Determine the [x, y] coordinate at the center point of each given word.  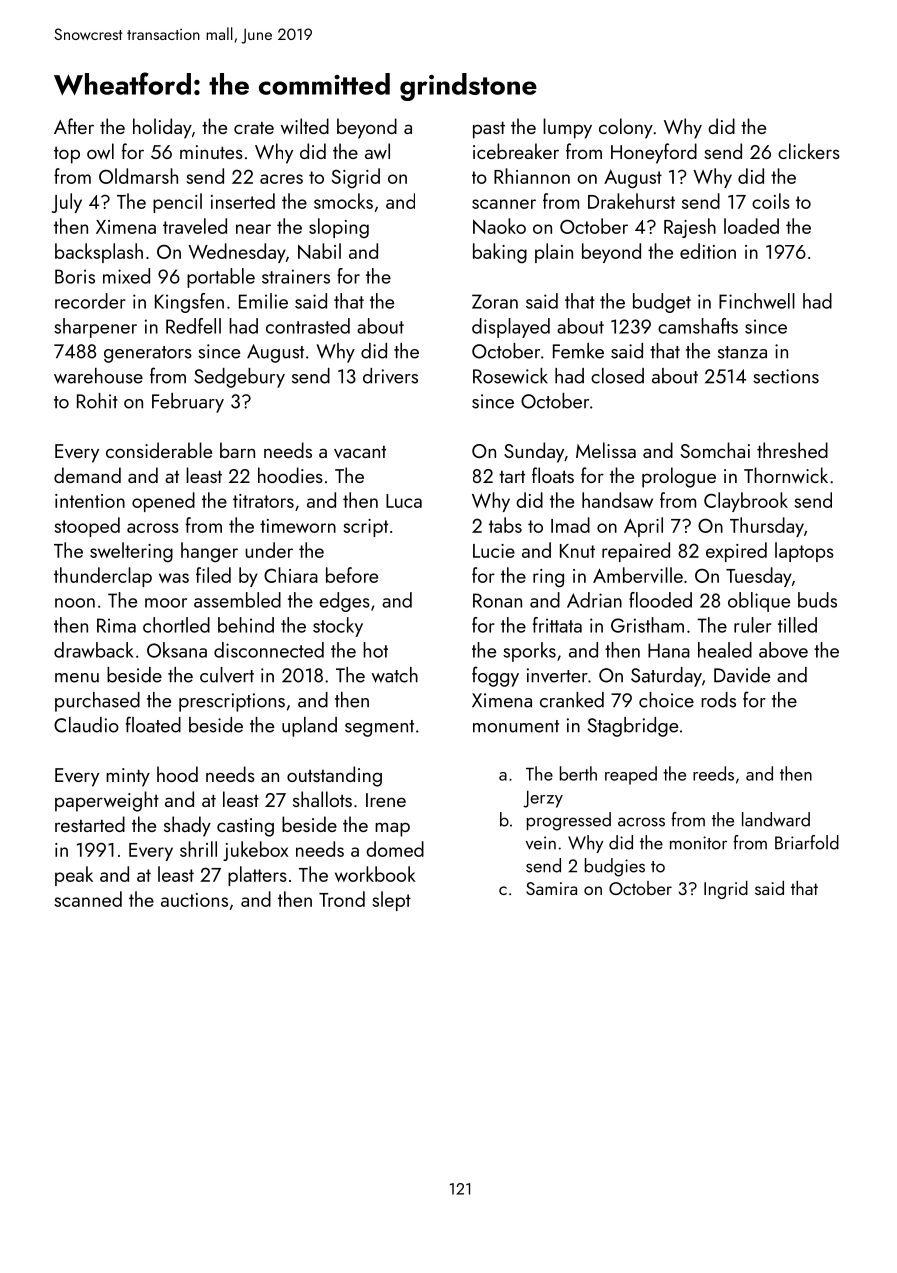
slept [391, 901]
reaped [631, 775]
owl [100, 151]
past [489, 130]
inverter [557, 675]
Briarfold [807, 842]
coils [771, 201]
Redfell [193, 326]
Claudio [86, 725]
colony [626, 128]
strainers [296, 276]
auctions [194, 900]
